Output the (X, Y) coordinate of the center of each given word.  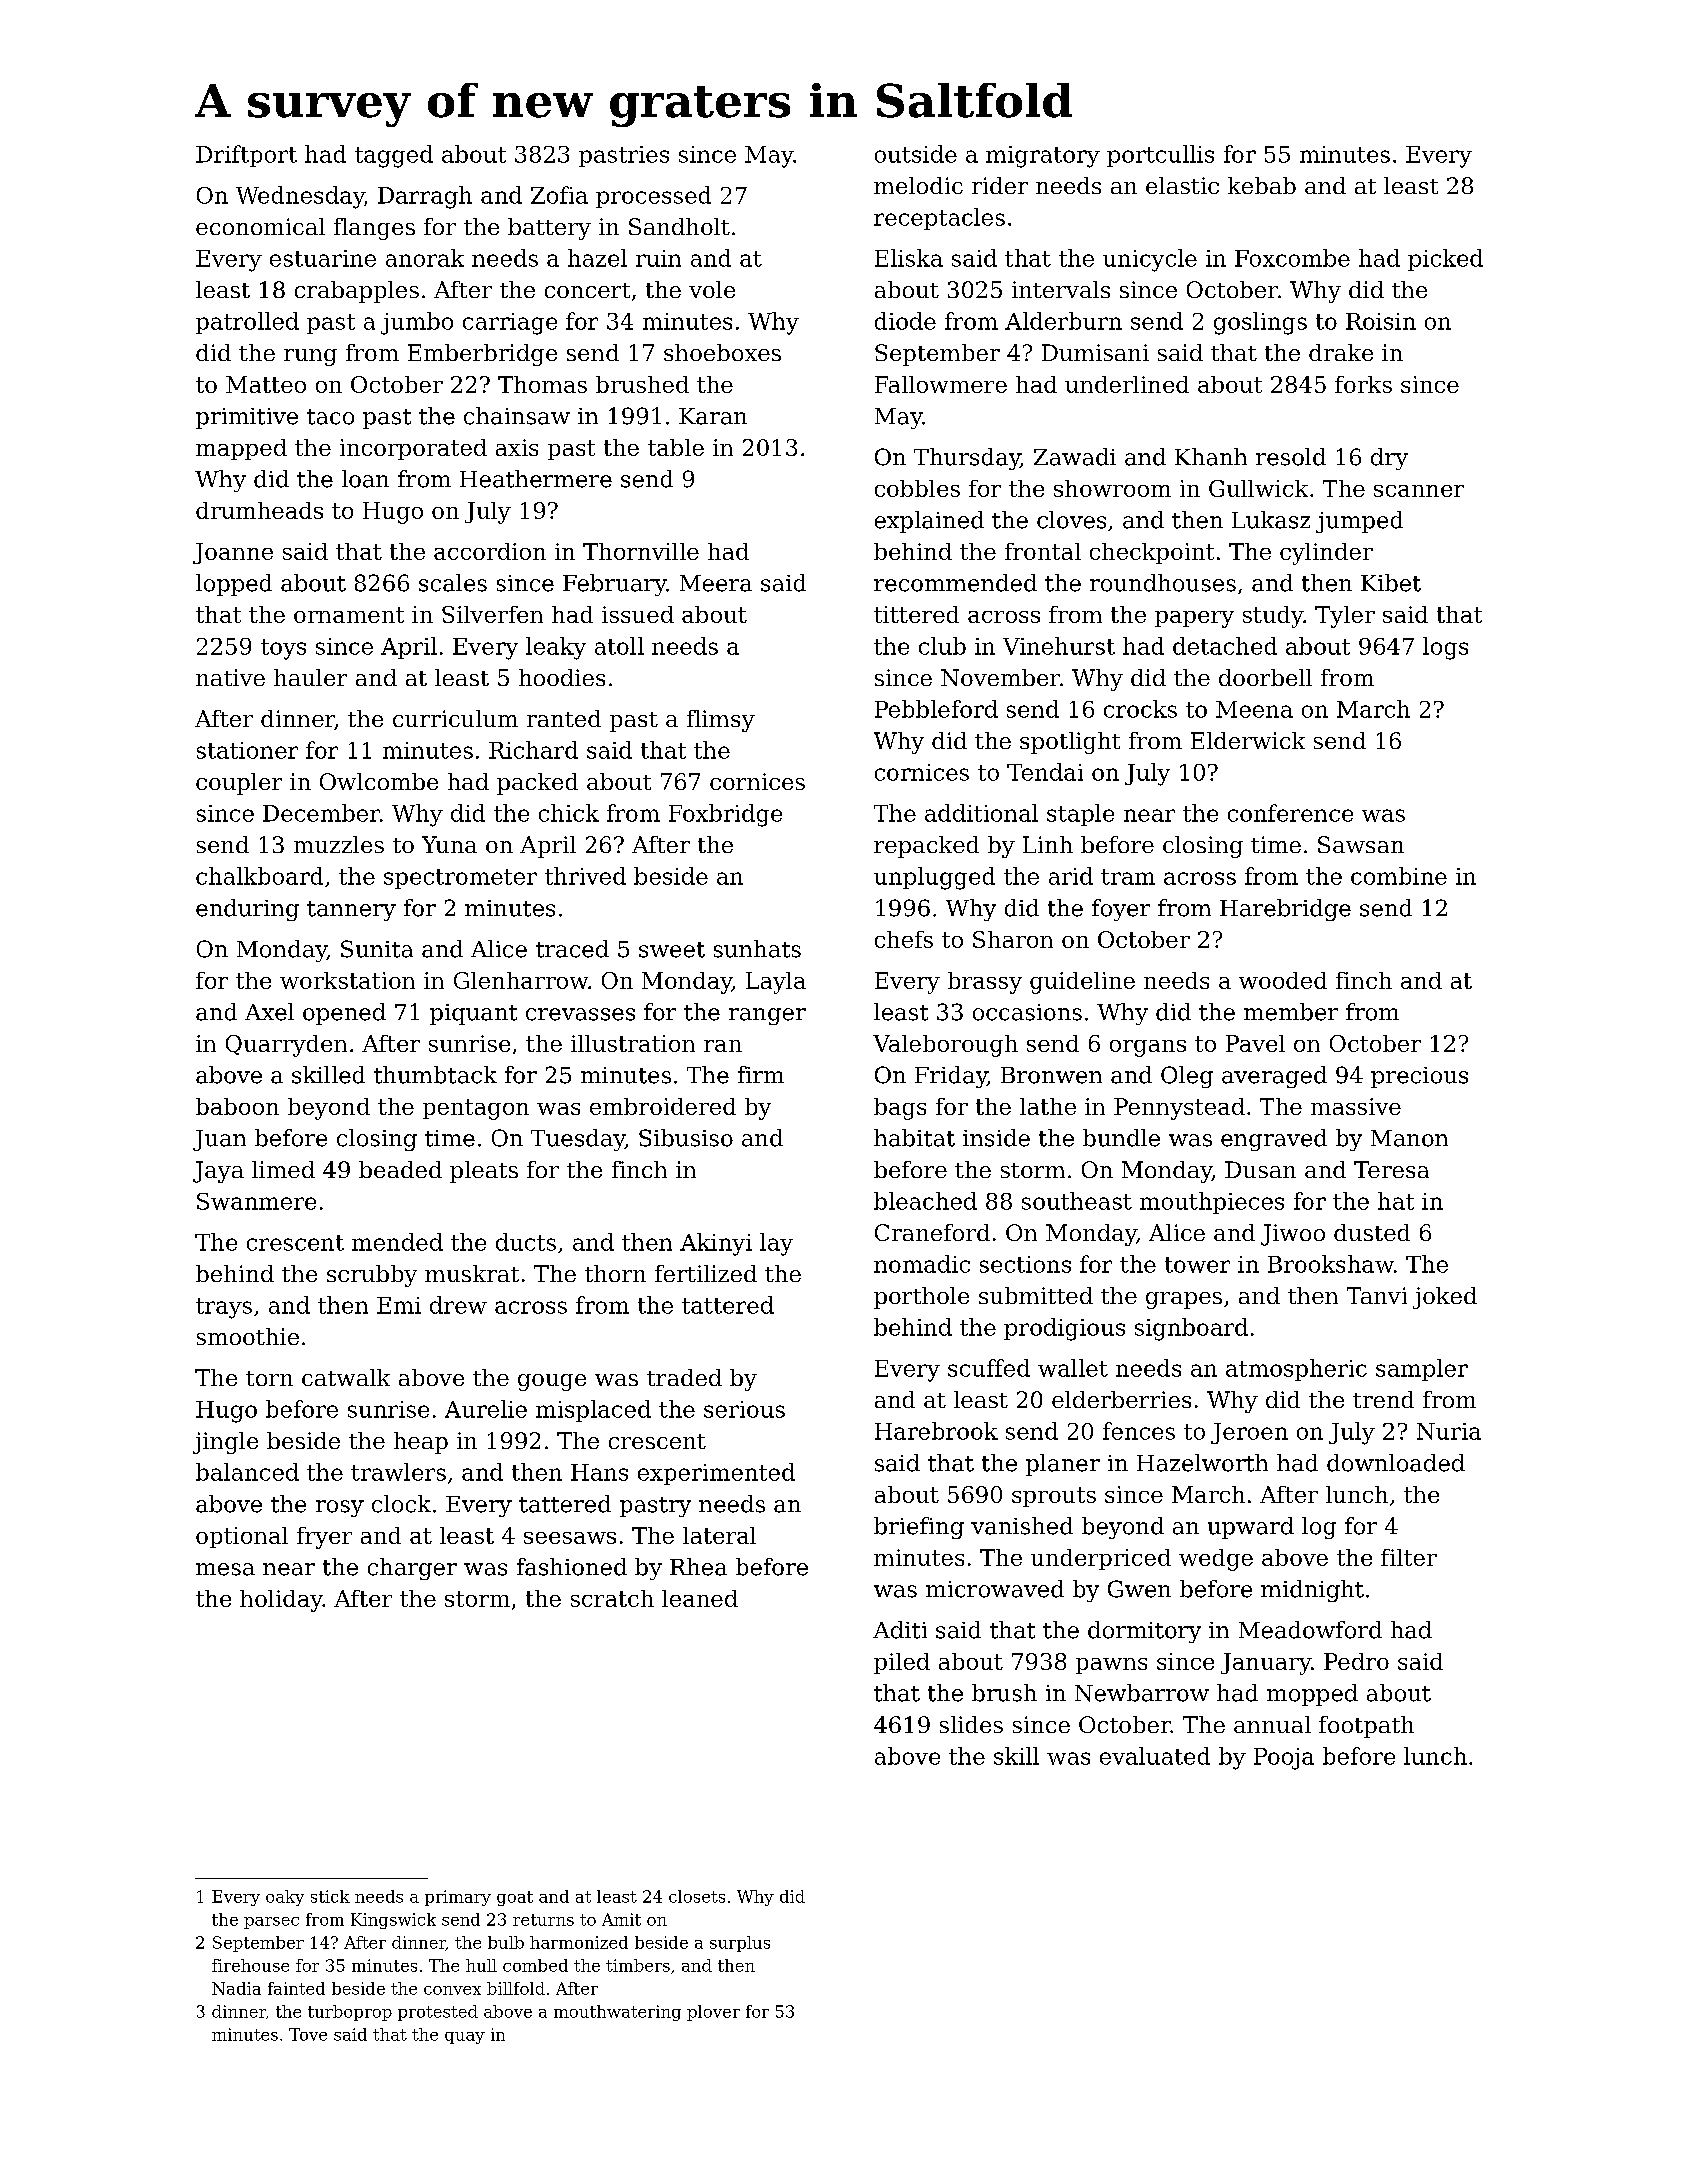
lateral (719, 1535)
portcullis (1160, 156)
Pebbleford (936, 709)
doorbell (1265, 677)
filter (1409, 1557)
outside (916, 154)
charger (412, 1569)
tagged (394, 156)
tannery (351, 911)
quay (465, 2038)
